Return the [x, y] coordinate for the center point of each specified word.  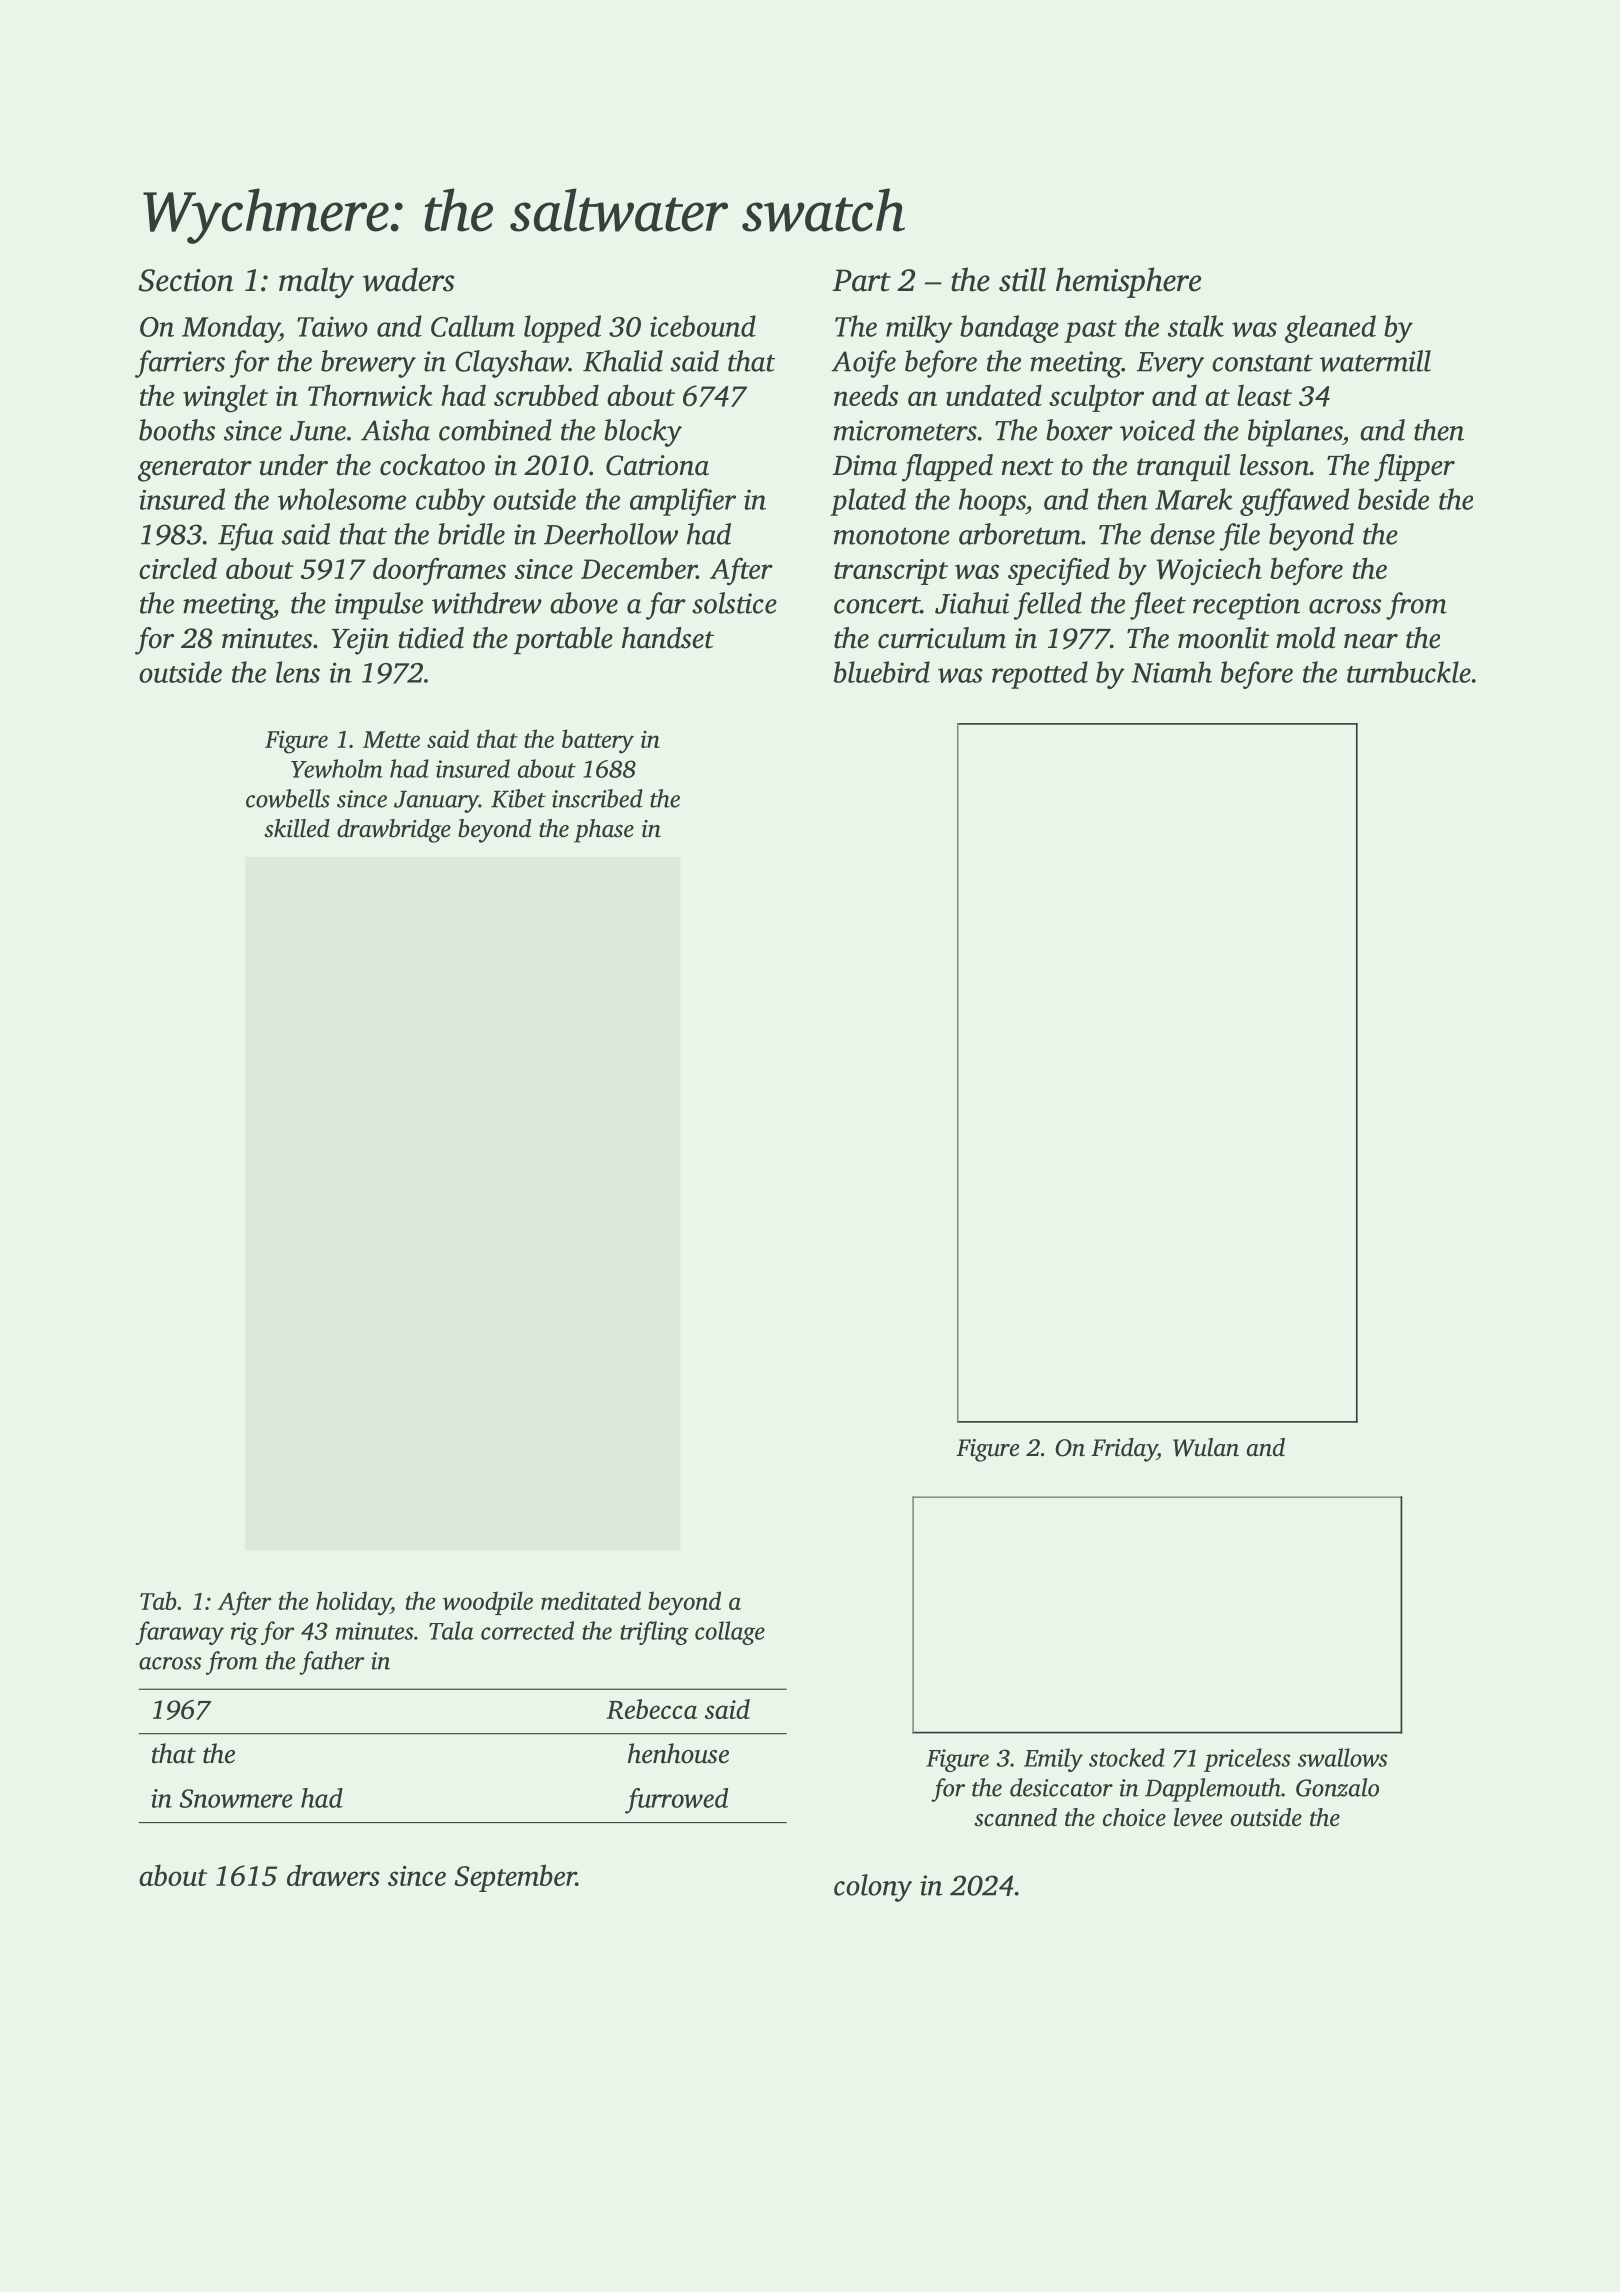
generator [195, 470]
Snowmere [236, 1798]
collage [730, 1633]
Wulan [1206, 1447]
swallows [1342, 1757]
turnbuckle [1409, 672]
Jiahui [972, 603]
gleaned [1330, 329]
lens [298, 672]
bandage [1009, 329]
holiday [353, 1603]
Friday [1124, 1450]
